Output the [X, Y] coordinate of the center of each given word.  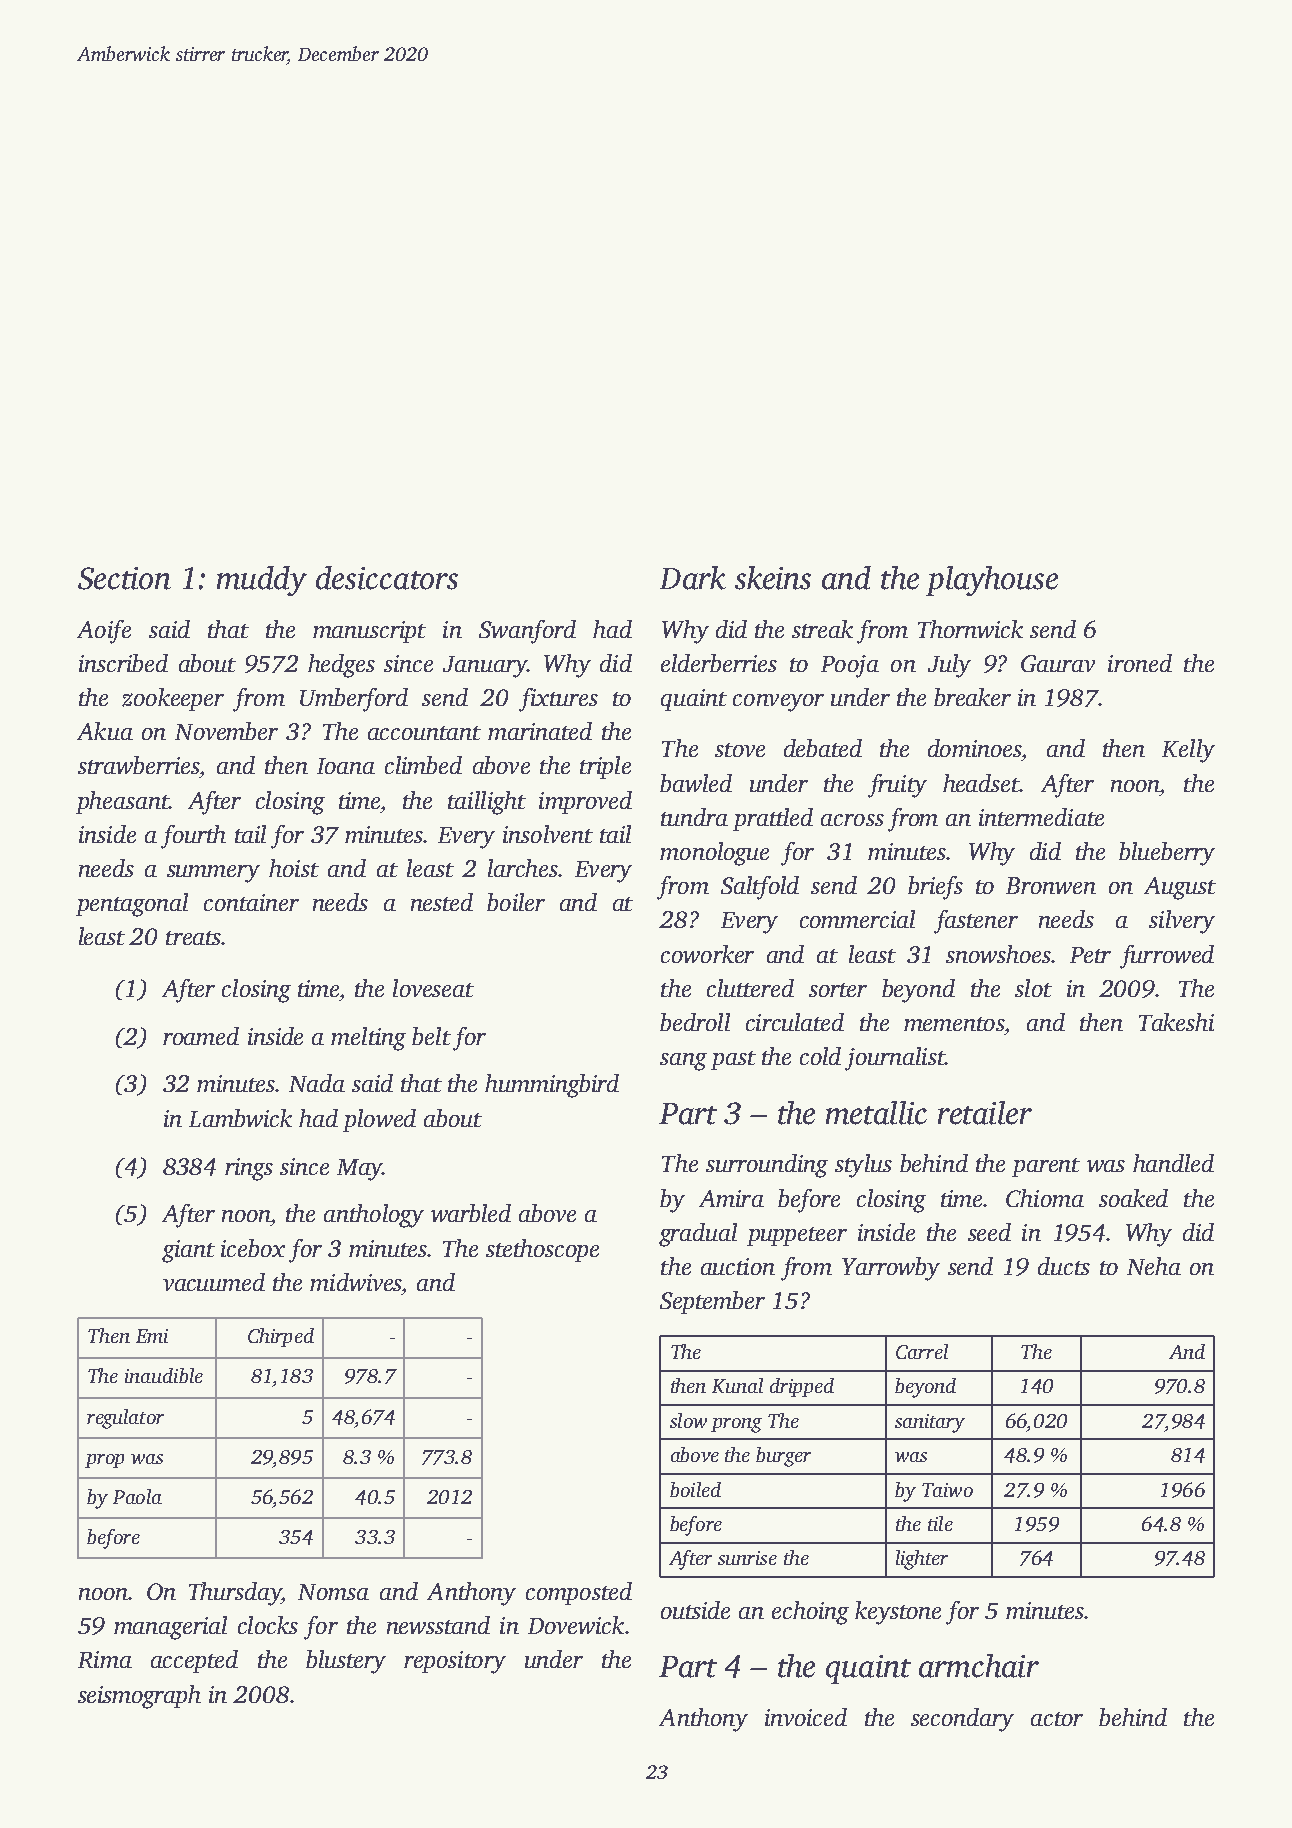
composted [579, 1593]
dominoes [974, 748]
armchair [979, 1666]
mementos [954, 1024]
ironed [1140, 663]
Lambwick [240, 1118]
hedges [341, 666]
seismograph [139, 1697]
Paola [137, 1496]
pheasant [122, 802]
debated [823, 748]
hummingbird [552, 1086]
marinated [540, 731]
